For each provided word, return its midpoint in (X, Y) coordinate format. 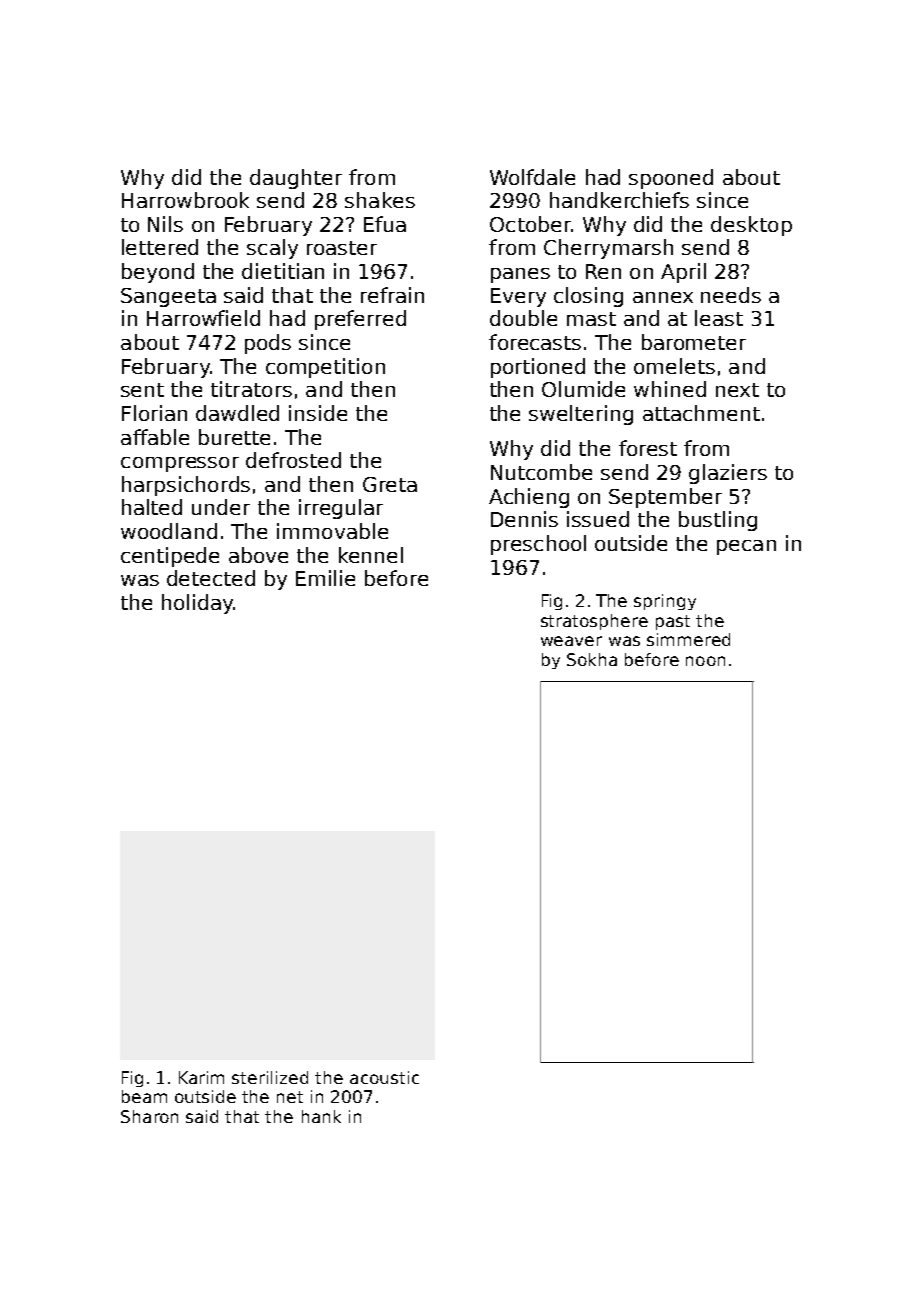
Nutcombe (541, 472)
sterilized (270, 1077)
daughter (296, 179)
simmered (688, 639)
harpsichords (186, 486)
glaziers (728, 474)
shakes (380, 200)
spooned (671, 179)
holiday (198, 604)
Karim (201, 1077)
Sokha (592, 659)
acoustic (384, 1077)
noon (705, 661)
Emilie (325, 578)
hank (321, 1116)
